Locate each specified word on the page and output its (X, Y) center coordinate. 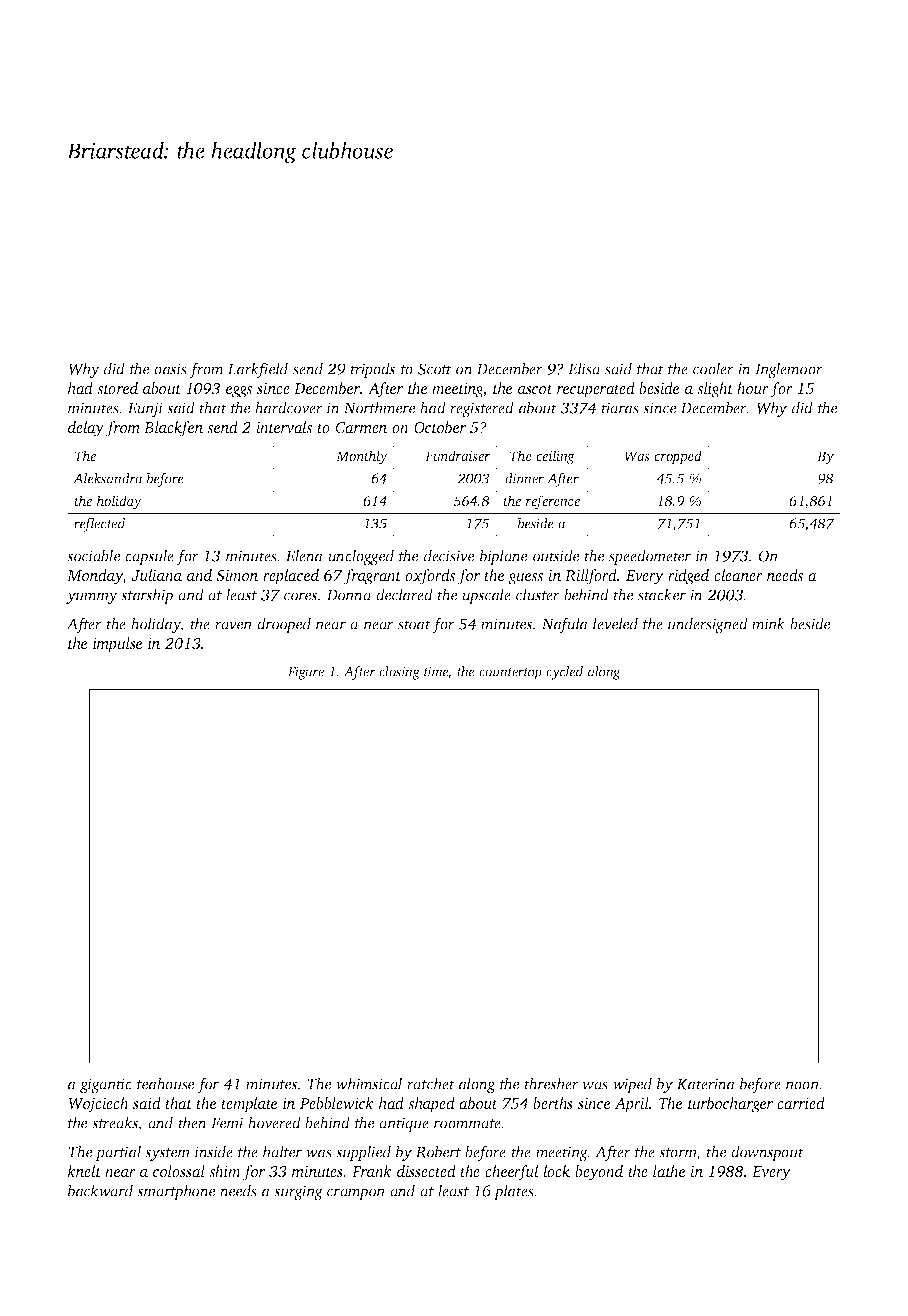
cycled (564, 673)
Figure (306, 673)
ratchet (431, 1083)
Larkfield (258, 370)
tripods (372, 370)
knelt (84, 1171)
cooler (713, 368)
